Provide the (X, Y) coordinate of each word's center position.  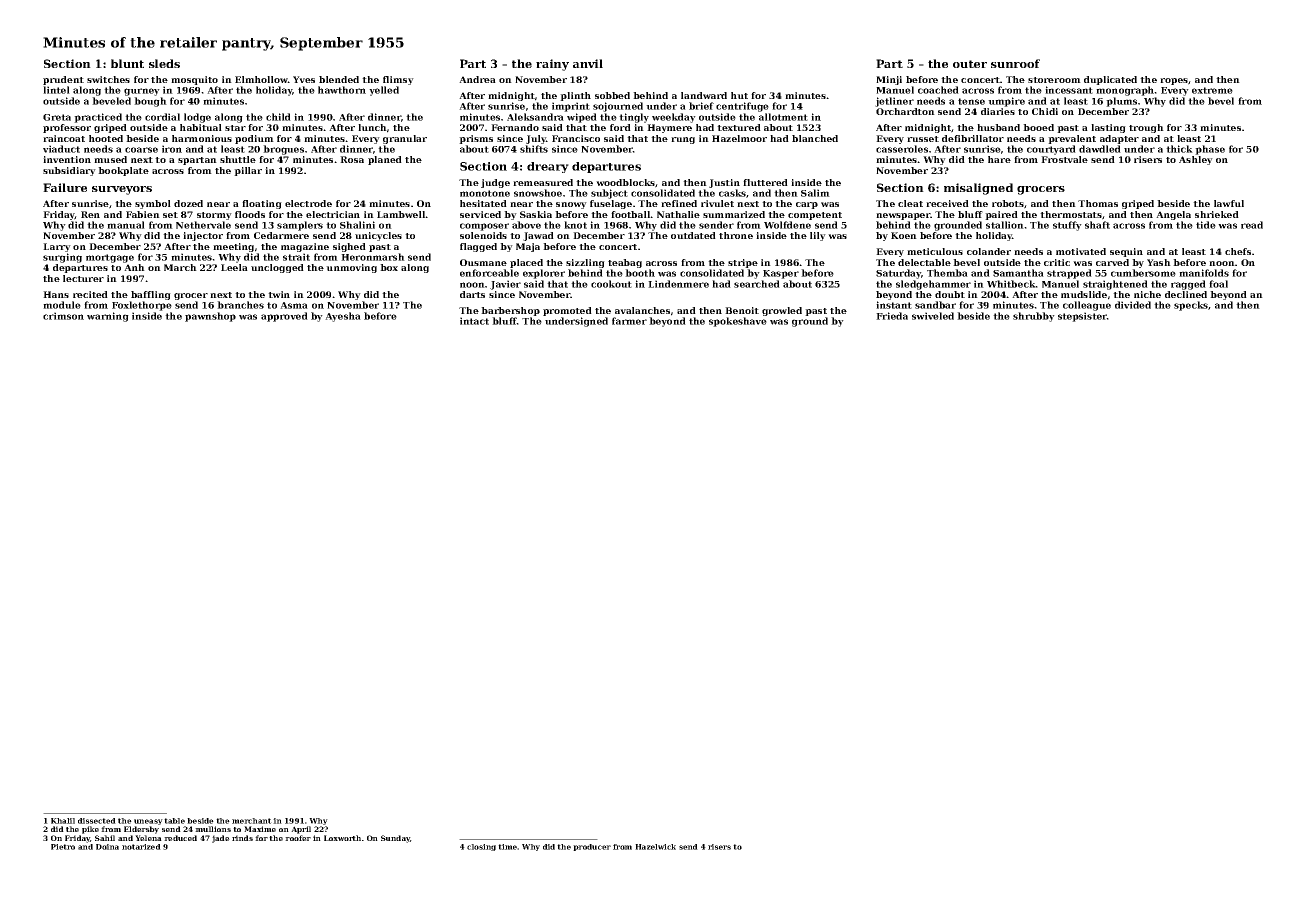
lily (818, 236)
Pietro (63, 847)
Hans (56, 294)
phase (1210, 150)
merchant (252, 821)
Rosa (352, 159)
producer (592, 847)
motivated (1081, 251)
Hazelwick (655, 847)
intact (474, 321)
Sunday (395, 839)
